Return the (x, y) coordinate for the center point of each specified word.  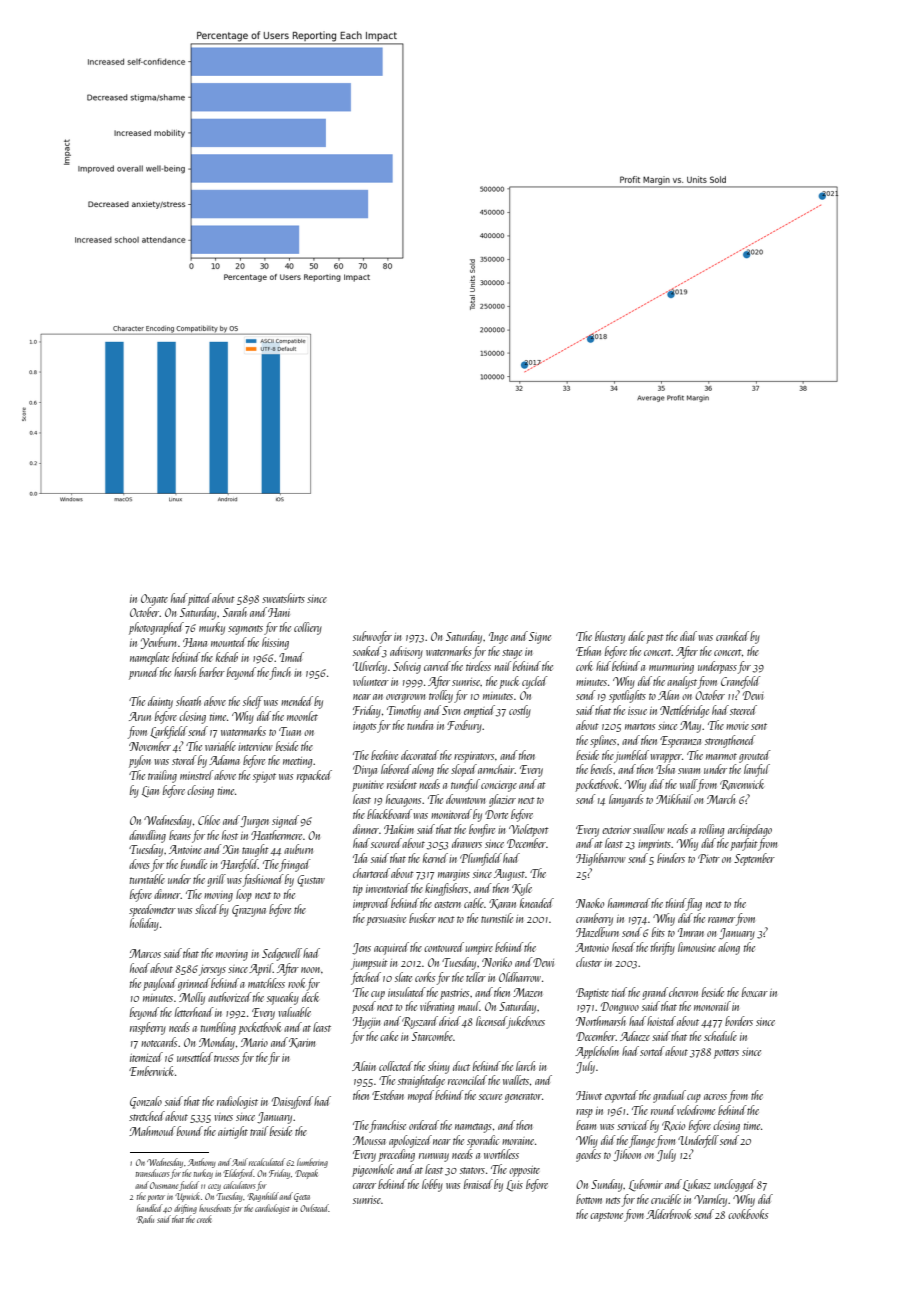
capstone (606, 1217)
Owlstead (314, 1208)
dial (688, 636)
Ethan (588, 651)
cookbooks (748, 1214)
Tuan (290, 731)
